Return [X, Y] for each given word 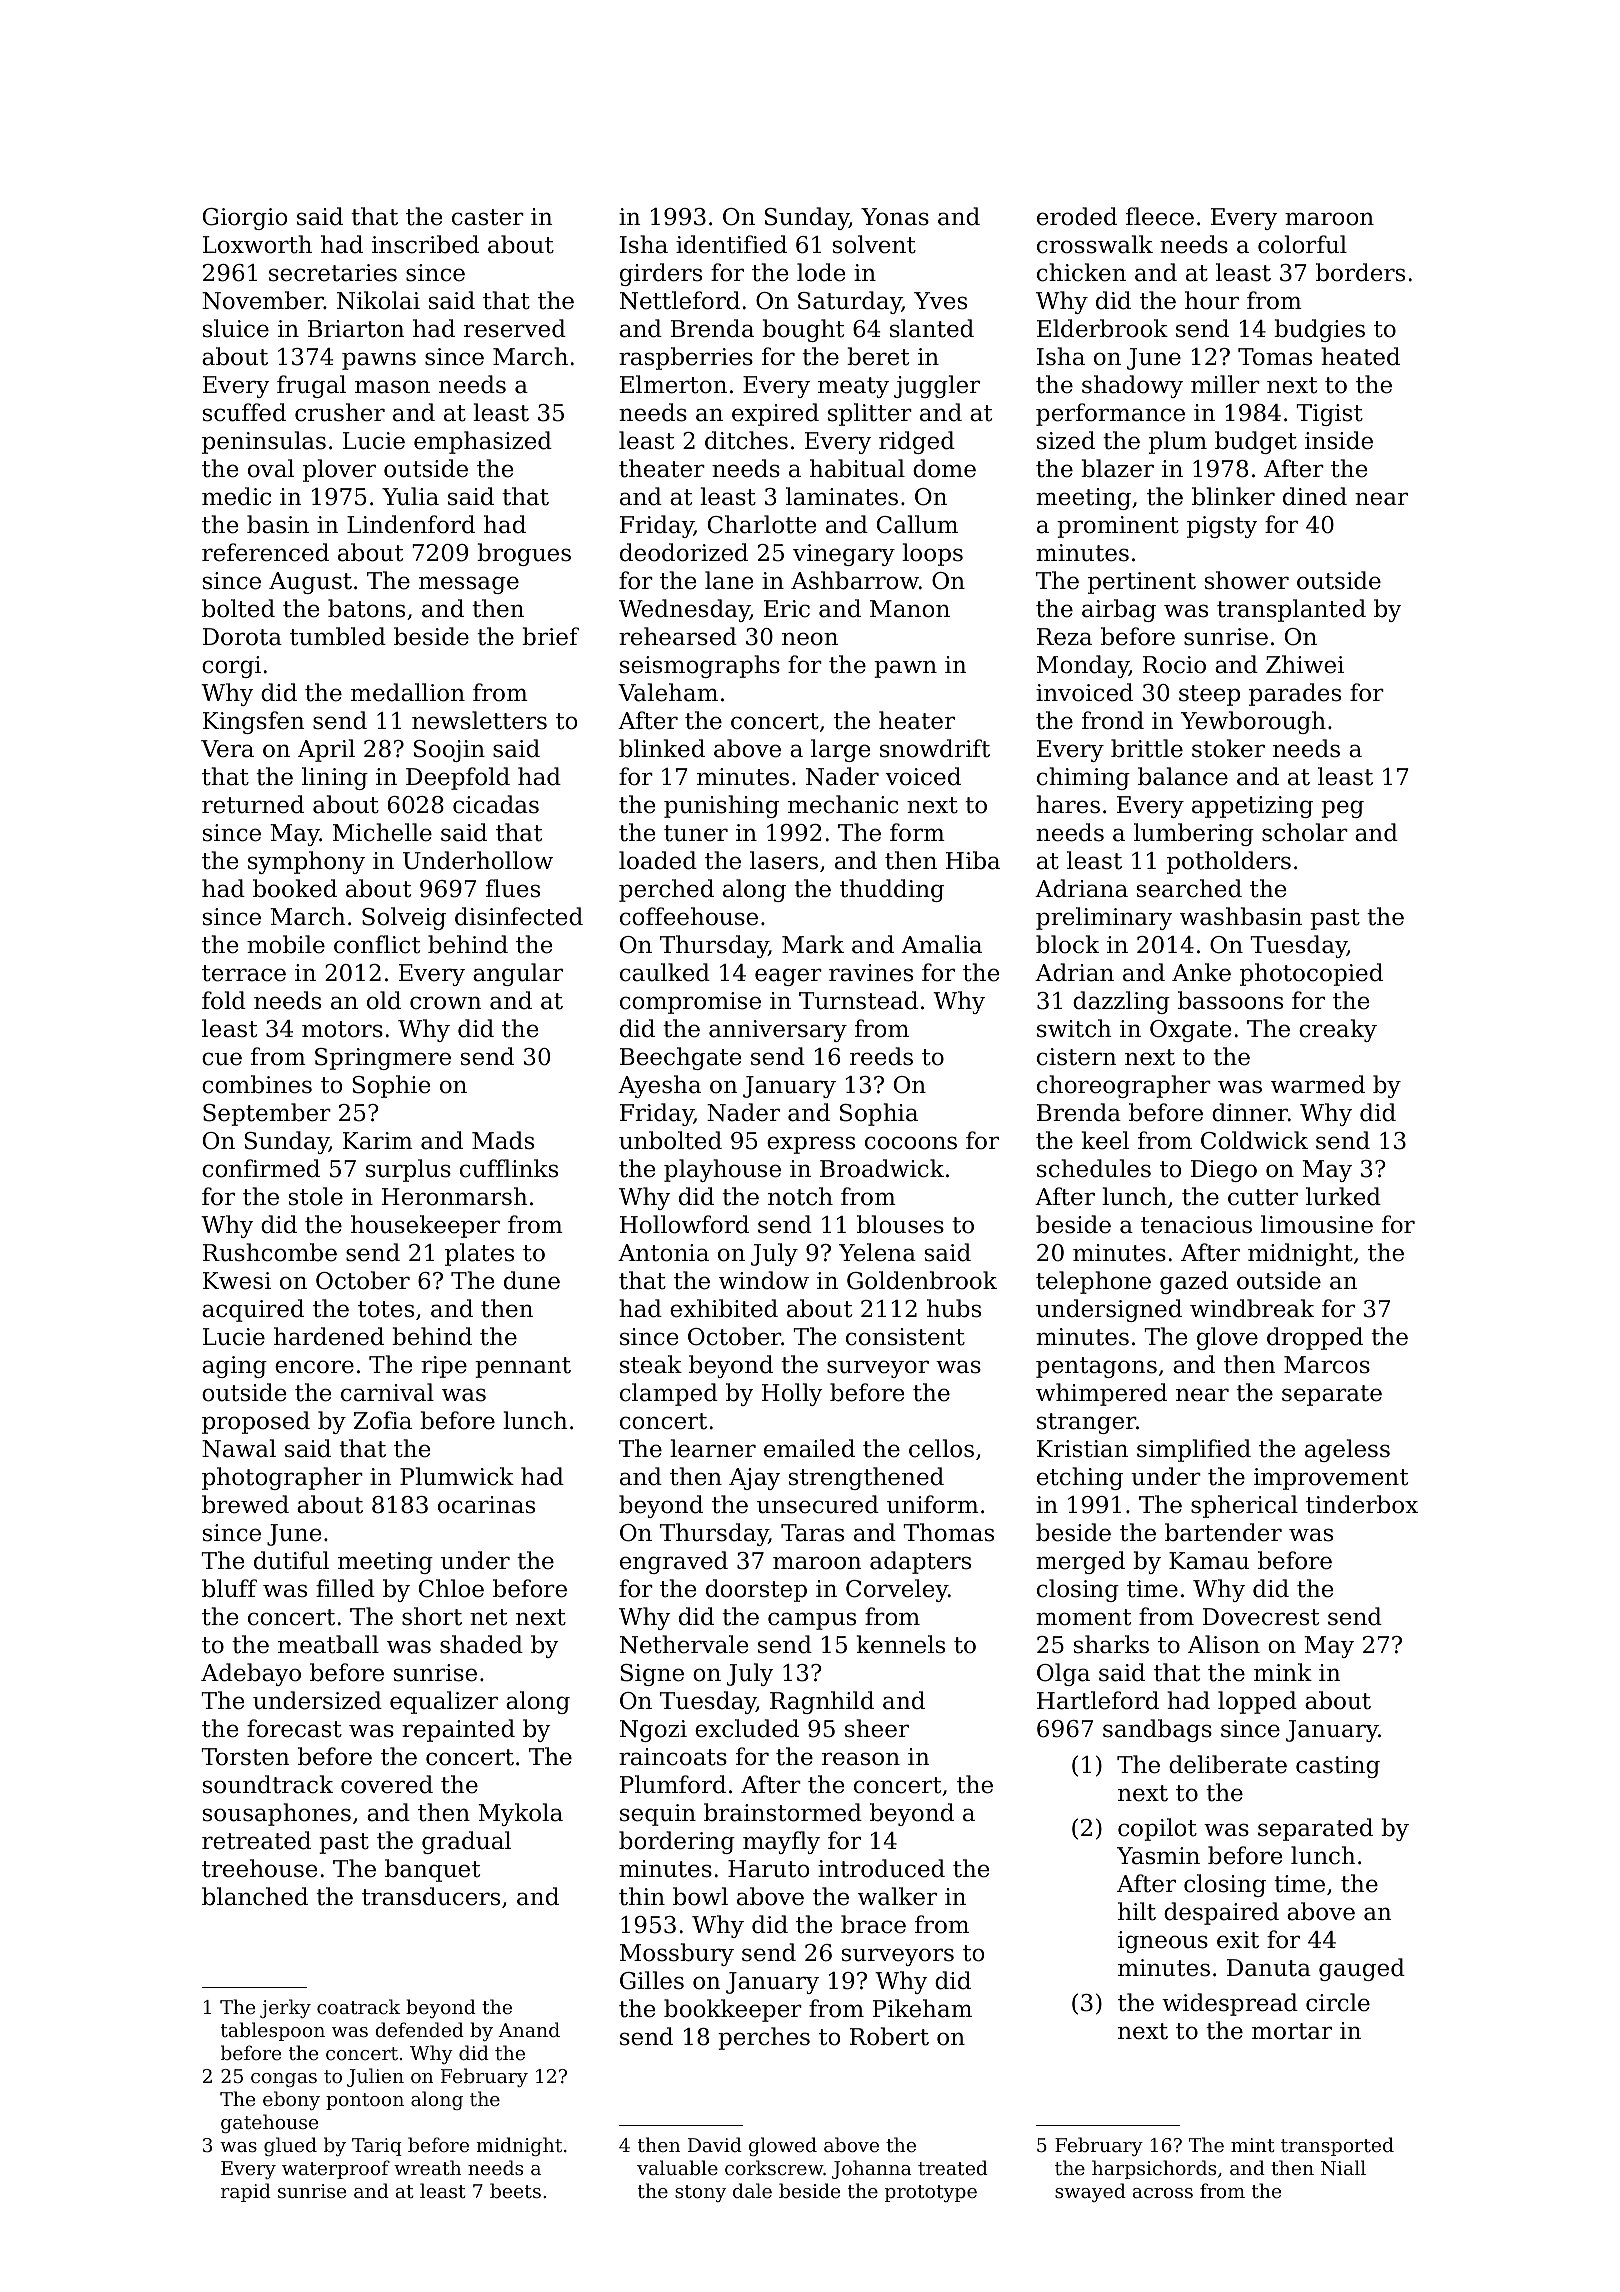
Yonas [895, 217]
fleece [1160, 216]
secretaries [333, 273]
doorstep [756, 1590]
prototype [931, 2193]
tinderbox [1362, 1504]
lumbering [1194, 834]
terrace [244, 973]
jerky [285, 2008]
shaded [481, 1644]
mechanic [843, 804]
